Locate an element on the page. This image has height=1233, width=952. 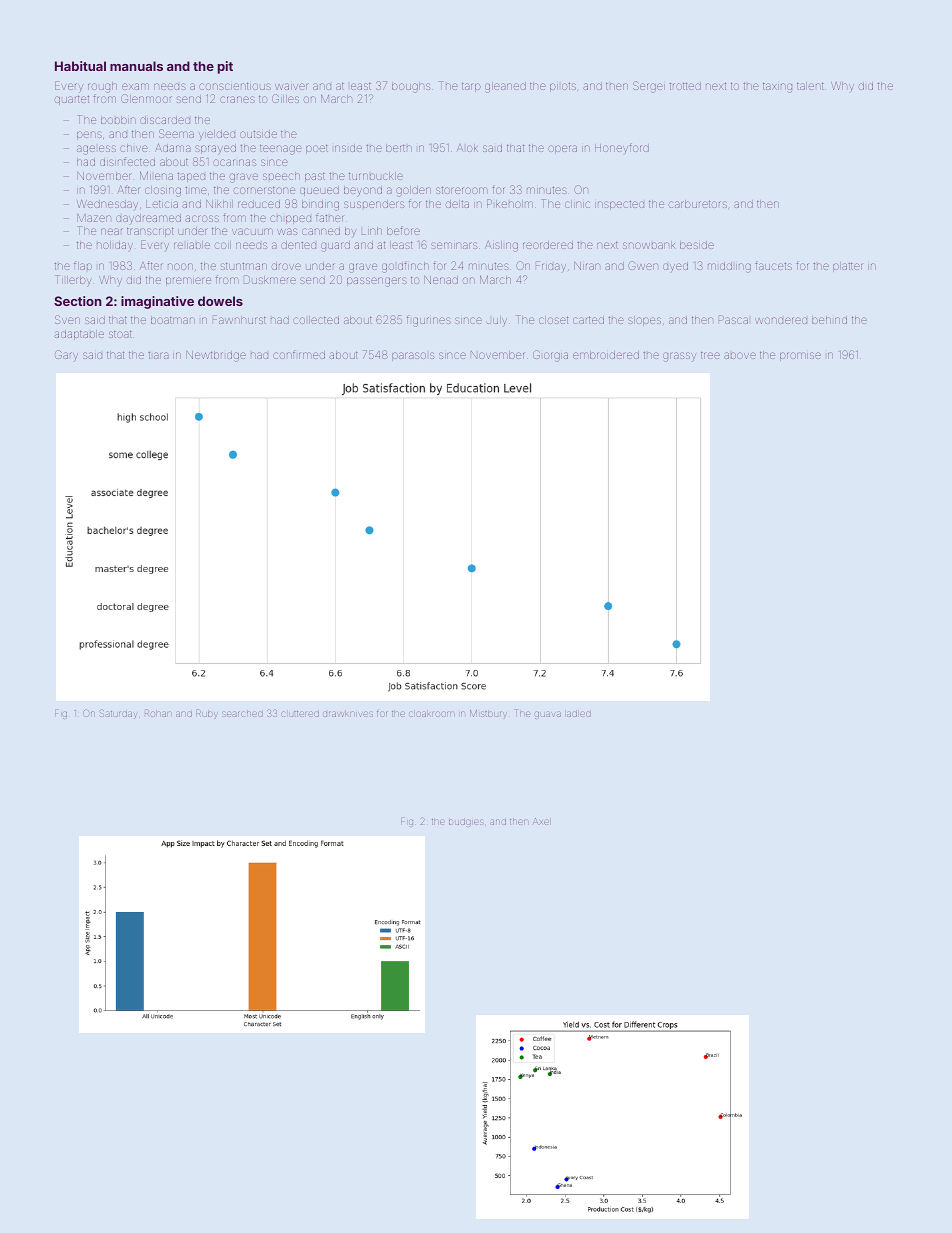
golden is located at coordinates (413, 191).
